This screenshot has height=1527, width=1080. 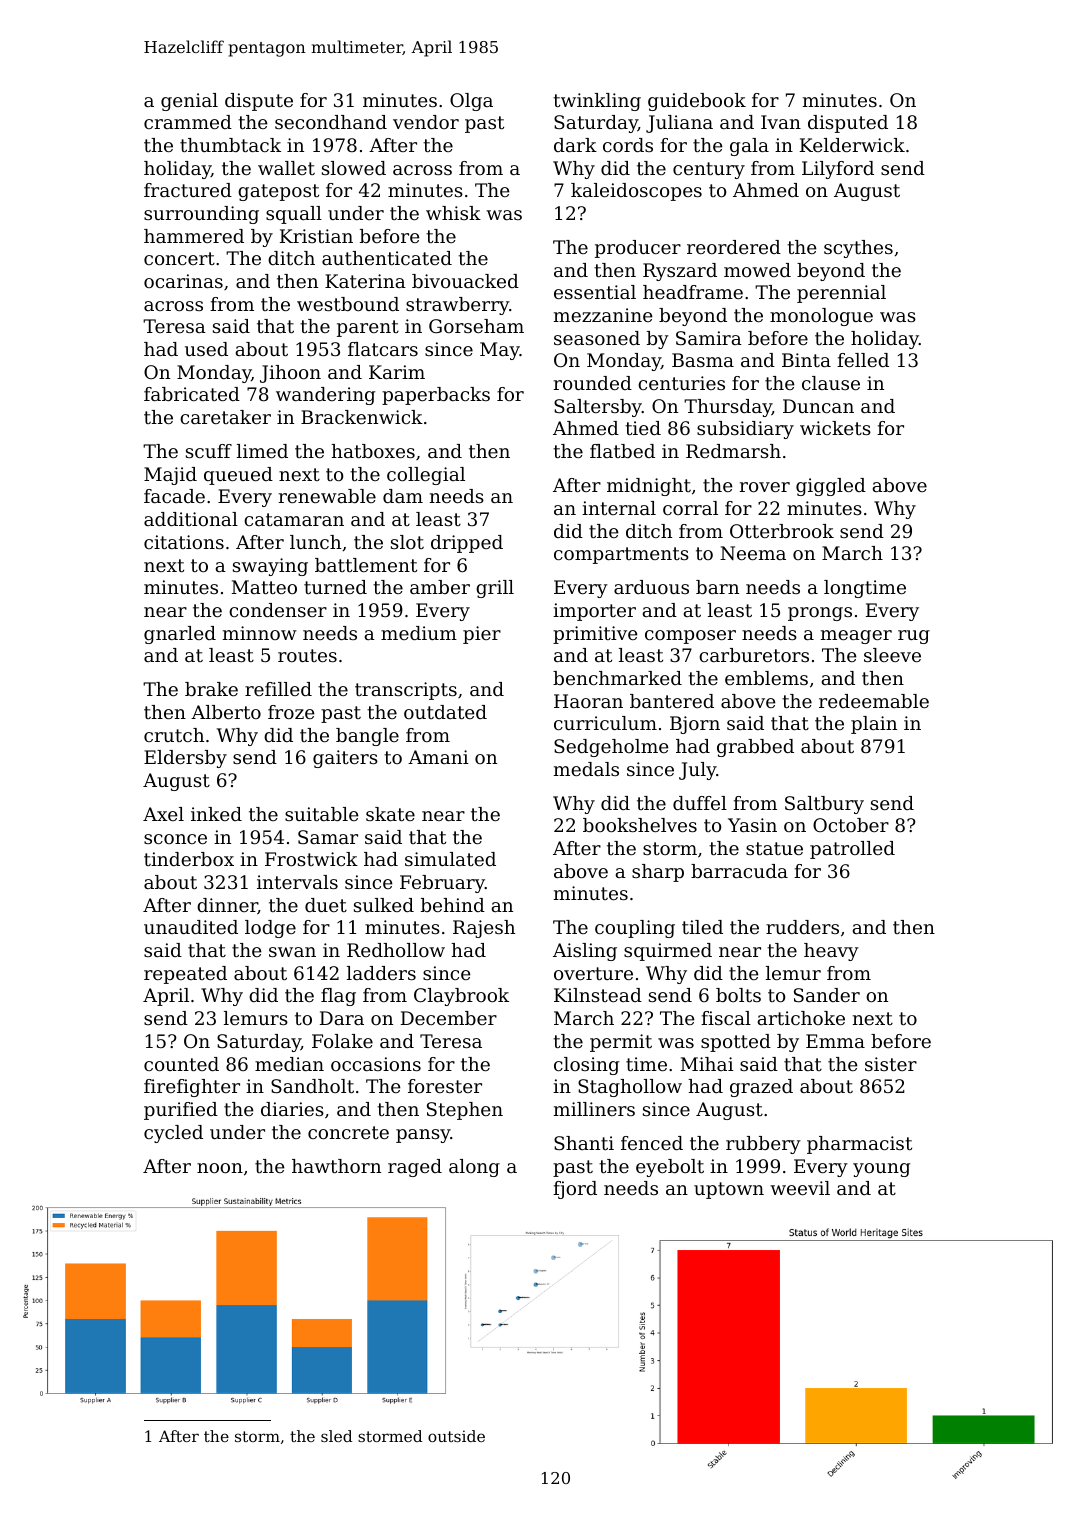 What do you see at coordinates (755, 748) in the screenshot?
I see `grabbed` at bounding box center [755, 748].
